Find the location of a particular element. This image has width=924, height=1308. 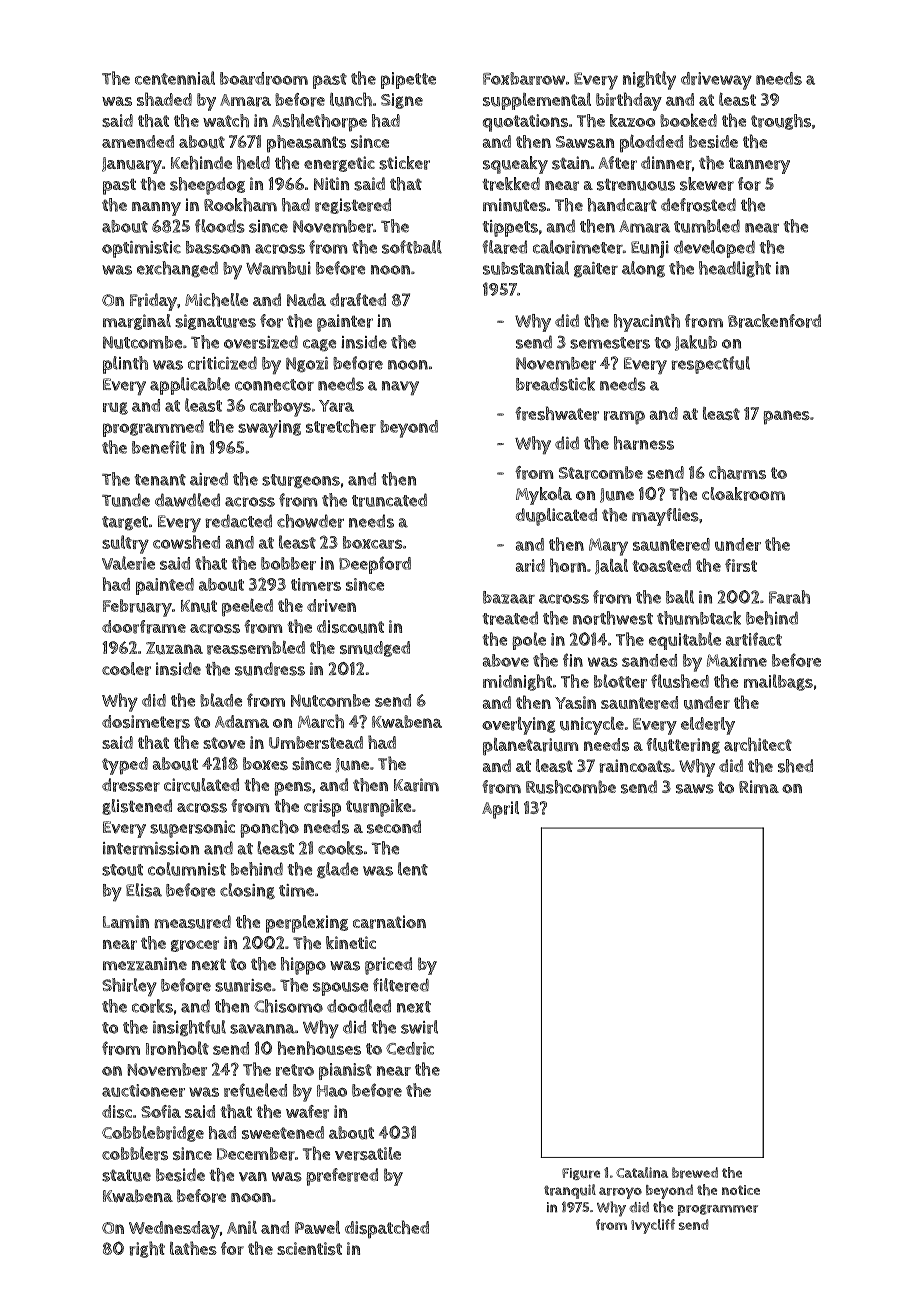

fluttering is located at coordinates (683, 746).
